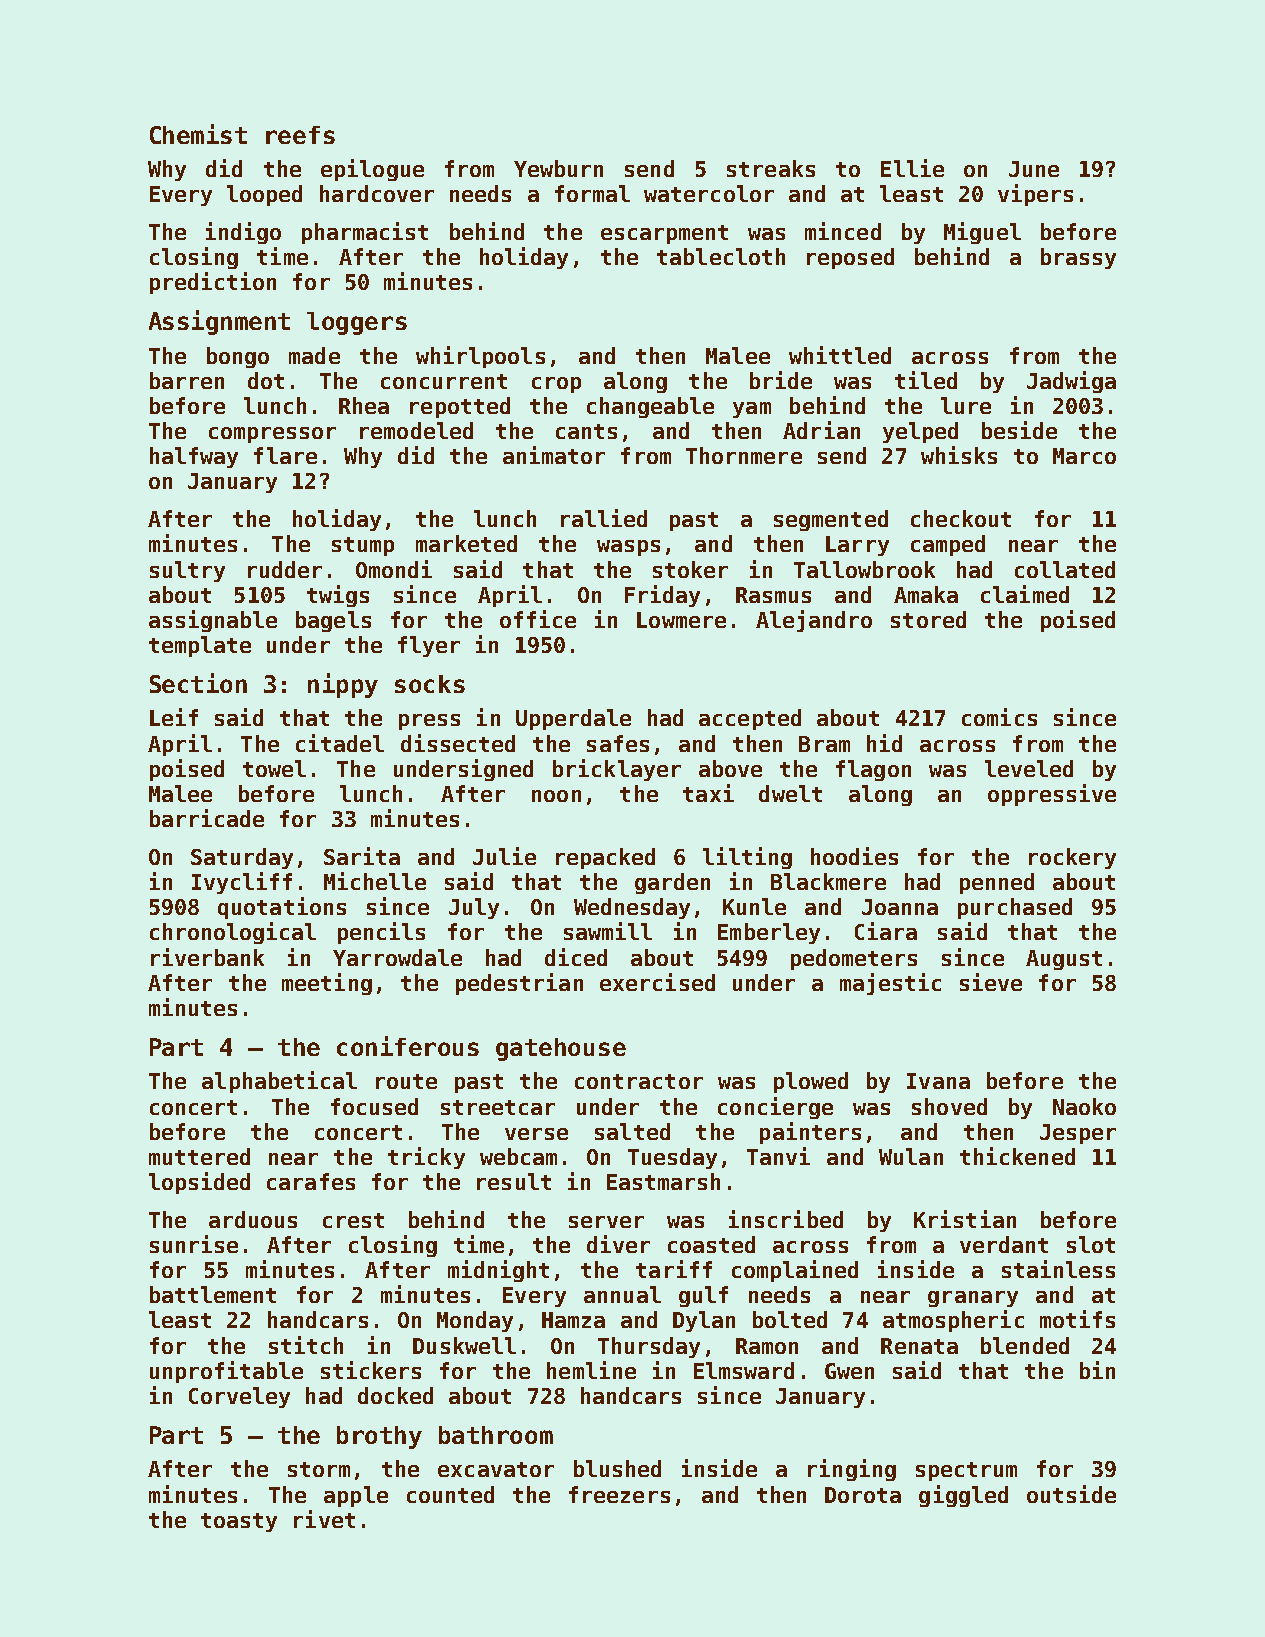 This document has height=1637, width=1265. I want to click on reefs, so click(300, 135).
